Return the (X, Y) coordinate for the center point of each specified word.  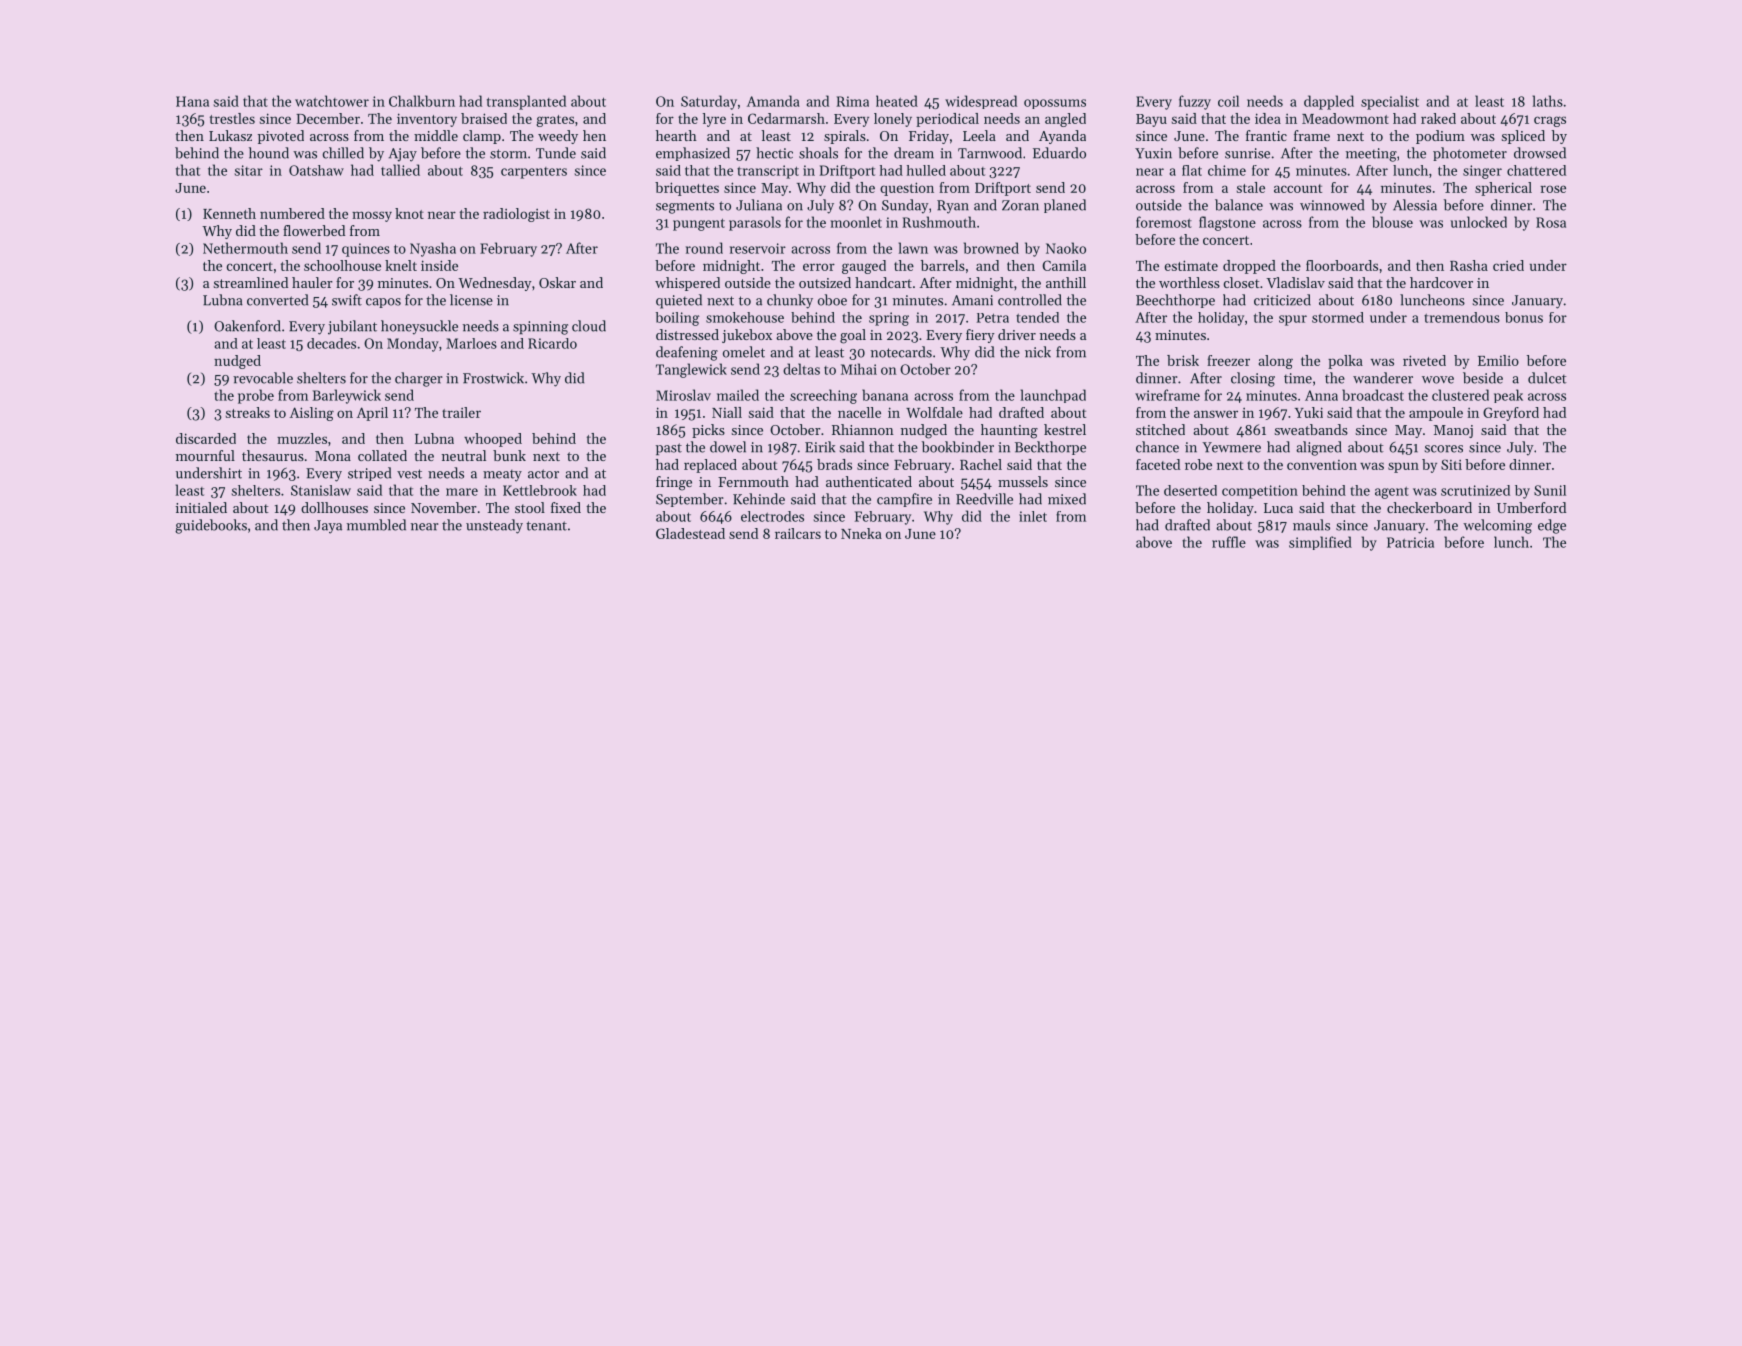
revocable (263, 378)
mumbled (376, 525)
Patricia (1410, 542)
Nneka (861, 533)
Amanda (773, 101)
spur (1293, 320)
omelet (744, 352)
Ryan (953, 207)
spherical (1503, 189)
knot (409, 213)
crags (1550, 121)
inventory (427, 120)
